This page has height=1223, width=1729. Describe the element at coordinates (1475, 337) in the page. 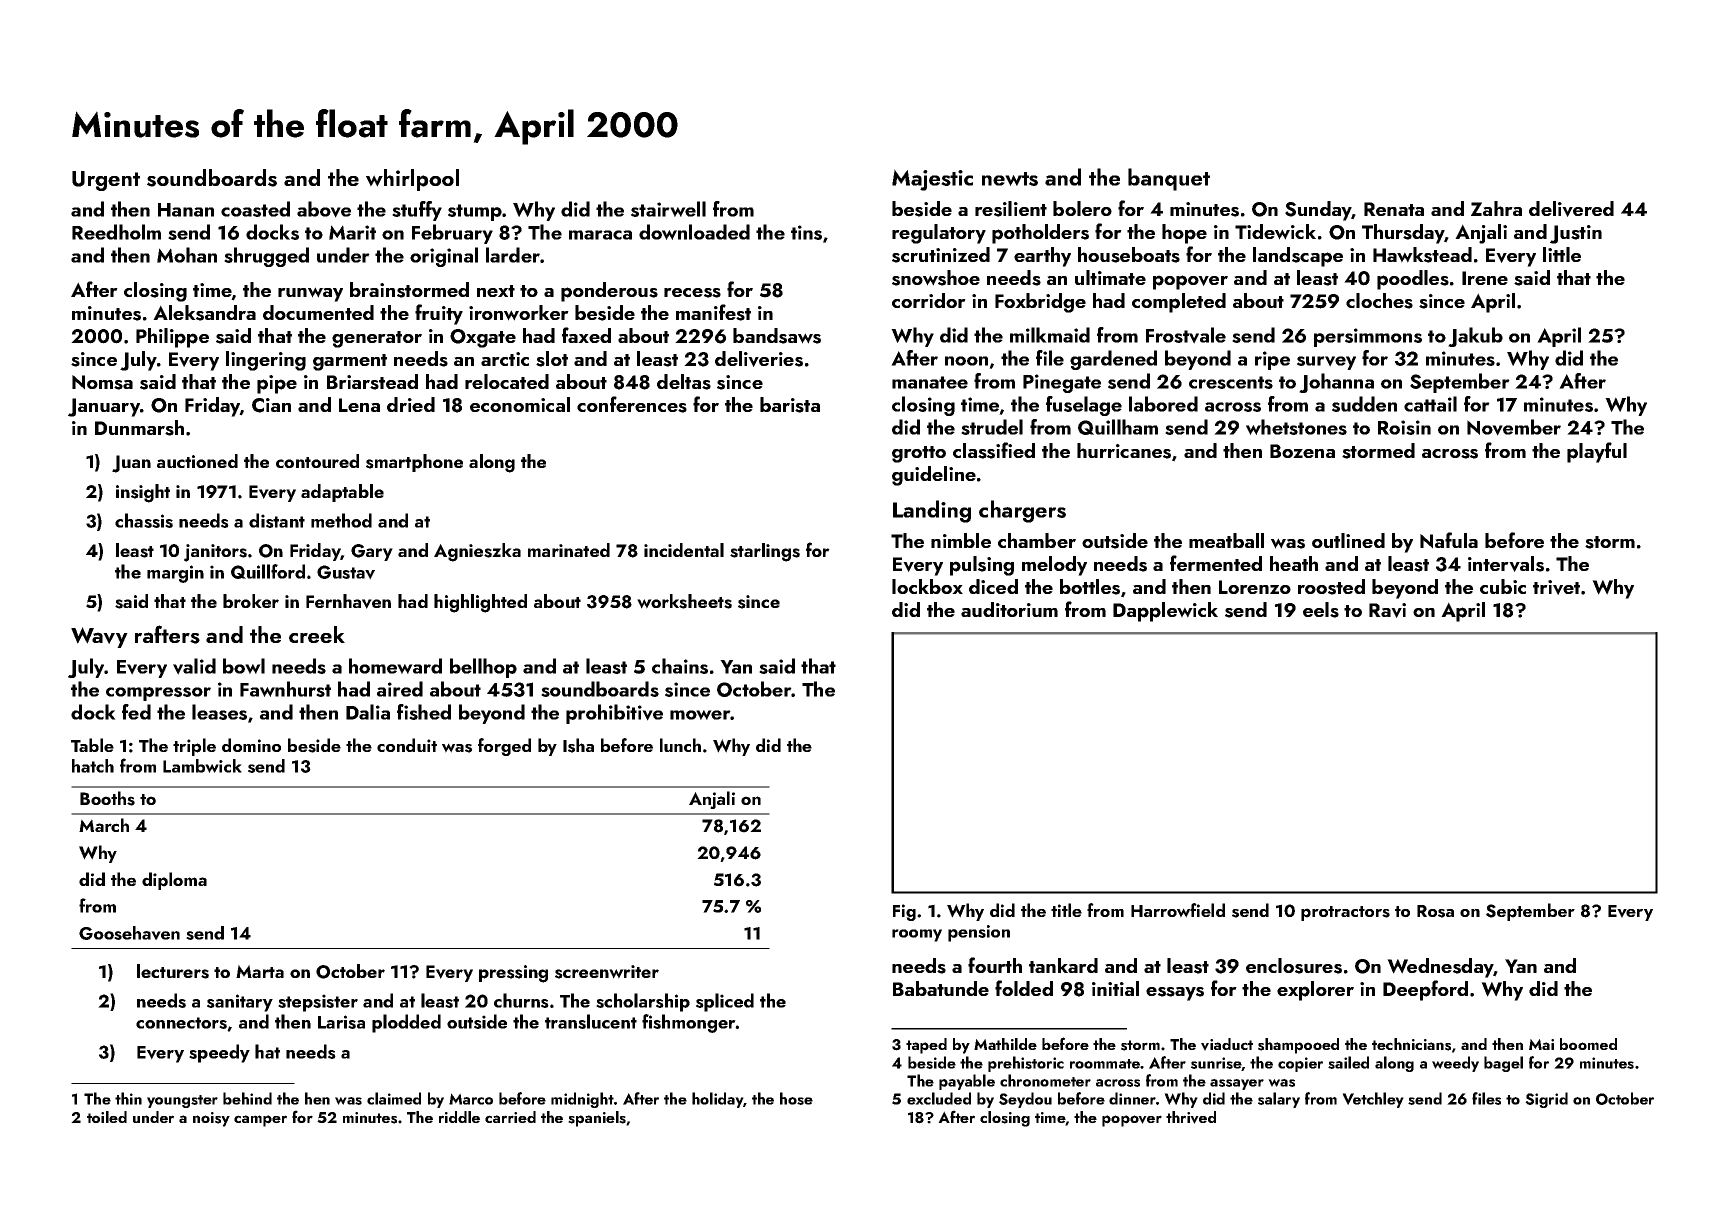

I see `Jakub` at that location.
